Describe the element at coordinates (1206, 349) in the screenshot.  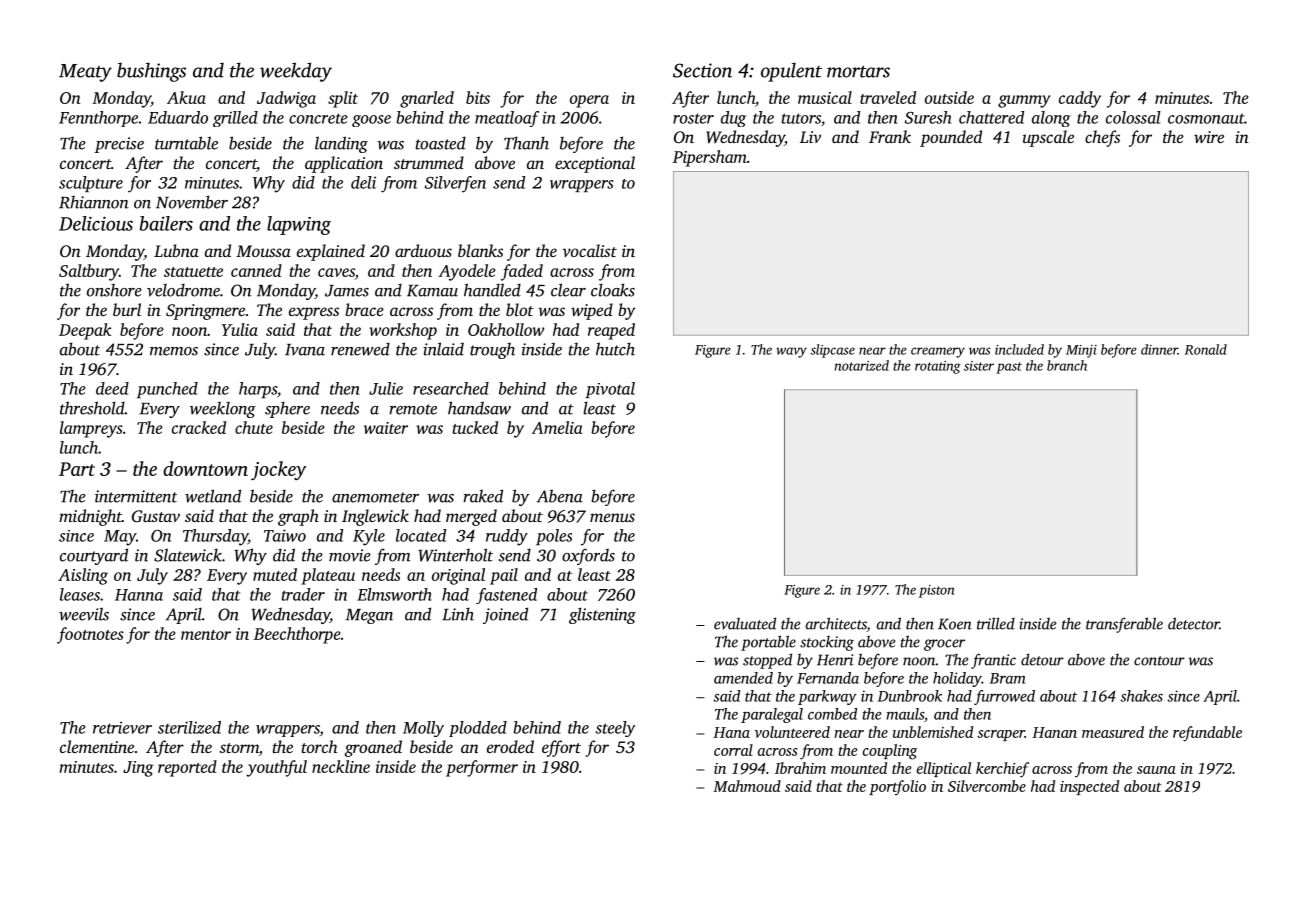
I see `Ronald` at that location.
